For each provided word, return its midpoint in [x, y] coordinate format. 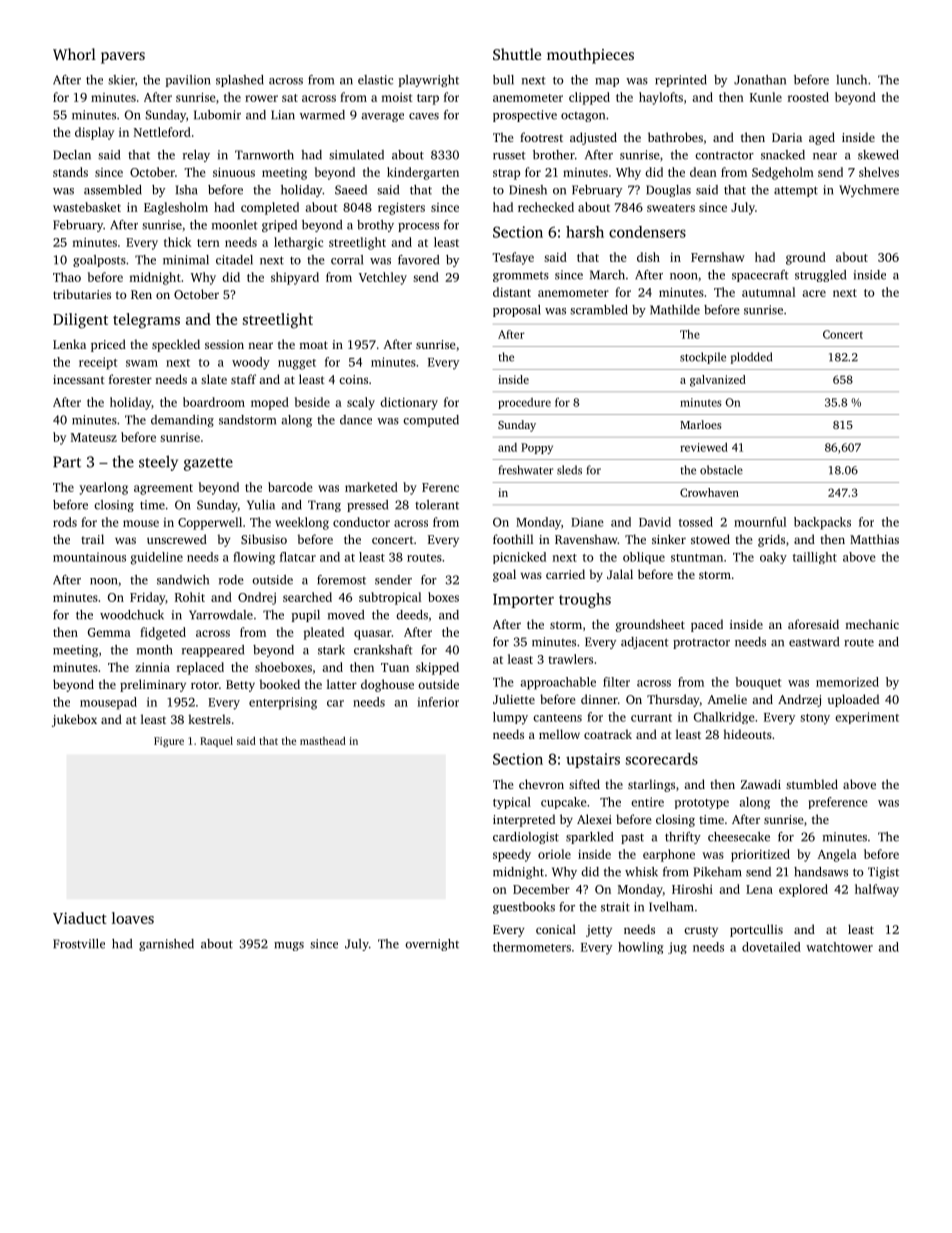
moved [346, 615]
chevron [541, 784]
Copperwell [210, 523]
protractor [701, 644]
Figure [169, 742]
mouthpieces [590, 56]
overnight [432, 945]
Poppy [537, 448]
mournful [760, 522]
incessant [79, 379]
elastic [375, 80]
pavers [123, 58]
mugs [289, 946]
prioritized [760, 855]
